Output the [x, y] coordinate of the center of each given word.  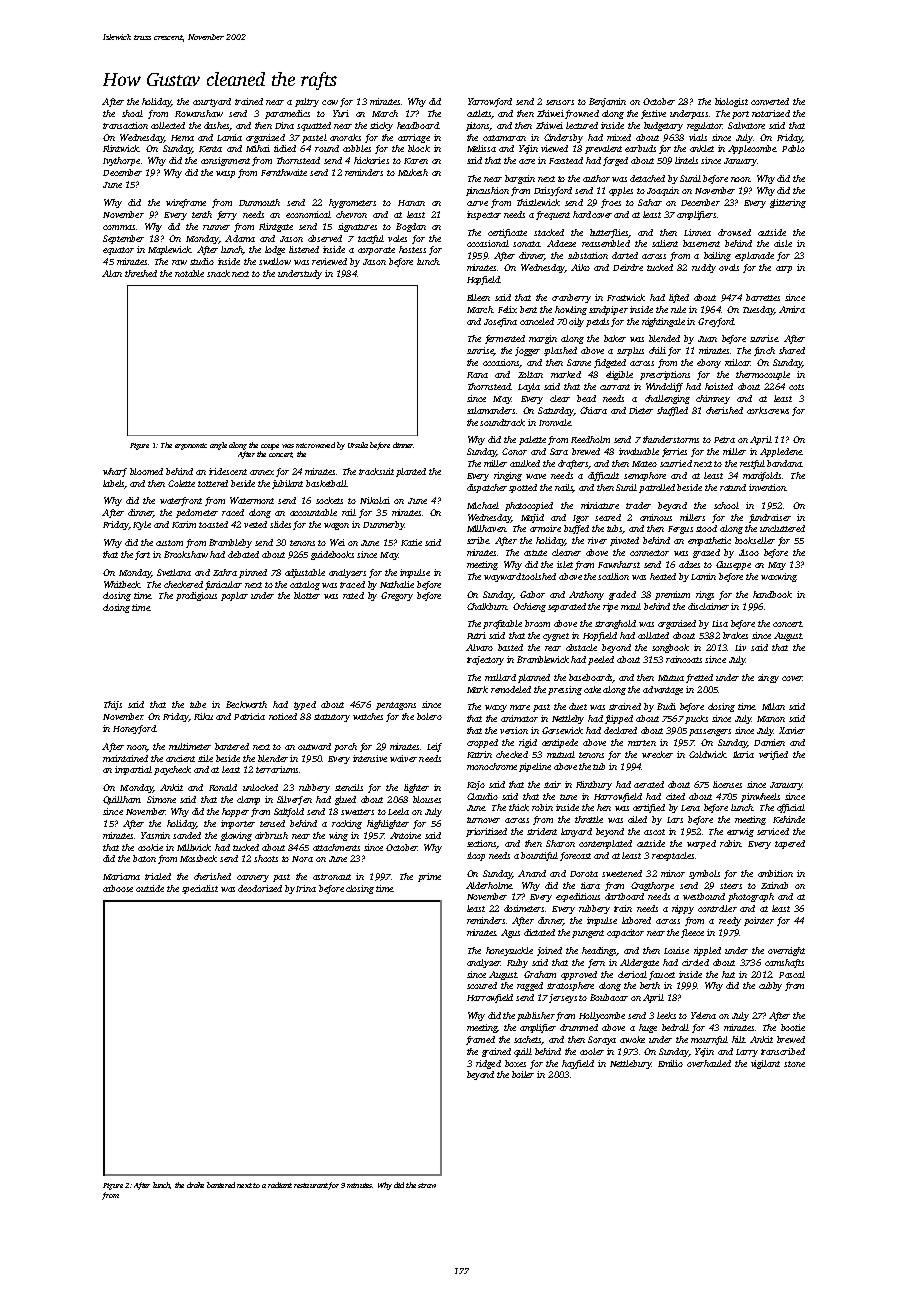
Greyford [716, 322]
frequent [553, 215]
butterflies [609, 233]
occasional [488, 243]
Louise [676, 950]
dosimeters [524, 908]
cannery [253, 878]
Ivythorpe [121, 161]
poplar [234, 596]
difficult [603, 476]
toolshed [539, 576]
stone [794, 1064]
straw [427, 1185]
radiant [280, 1185]
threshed [141, 273]
